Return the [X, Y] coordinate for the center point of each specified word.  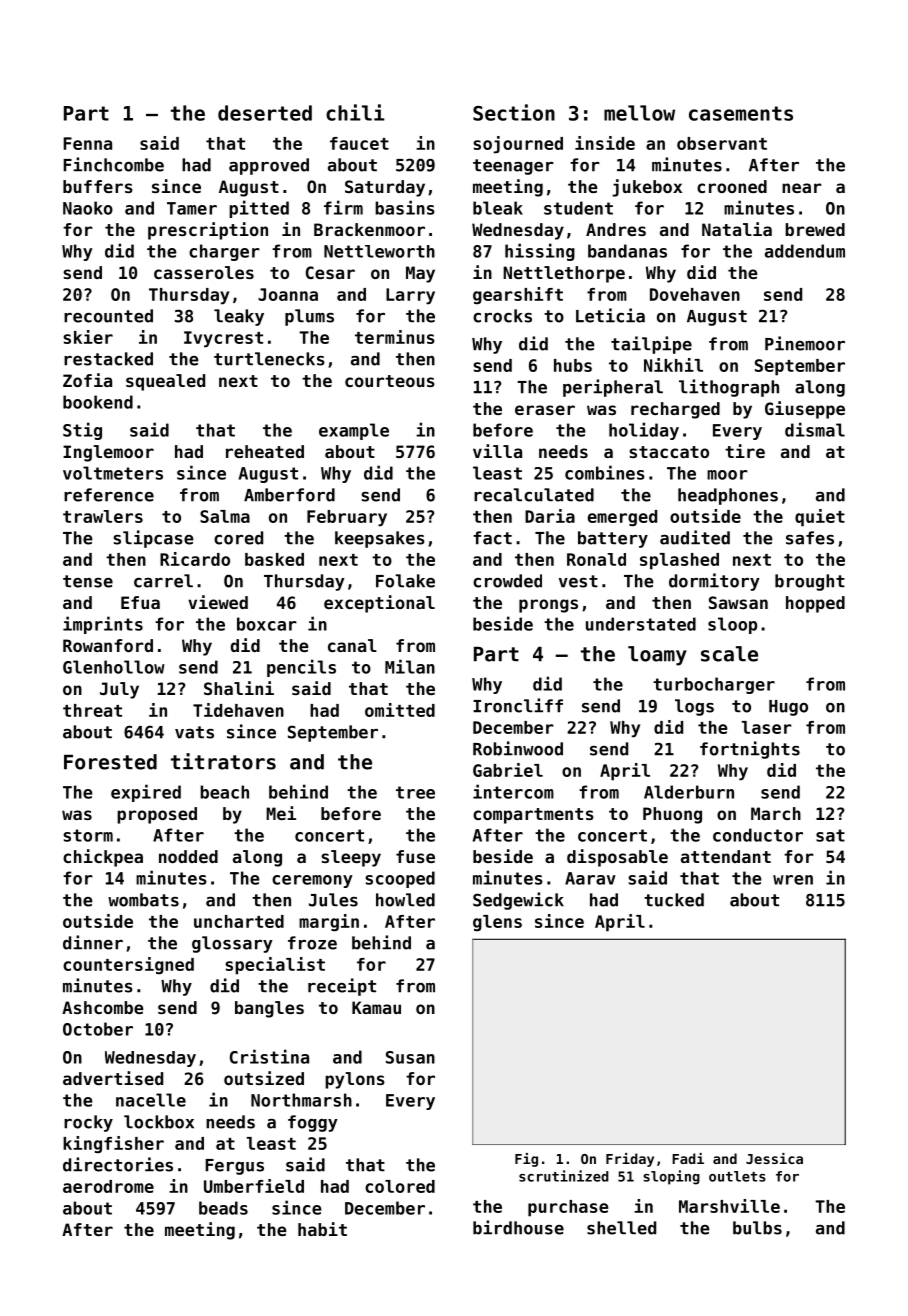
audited [695, 537]
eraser [545, 410]
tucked [674, 900]
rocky [88, 1123]
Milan [410, 666]
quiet [820, 518]
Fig [526, 1160]
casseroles [204, 272]
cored [238, 538]
